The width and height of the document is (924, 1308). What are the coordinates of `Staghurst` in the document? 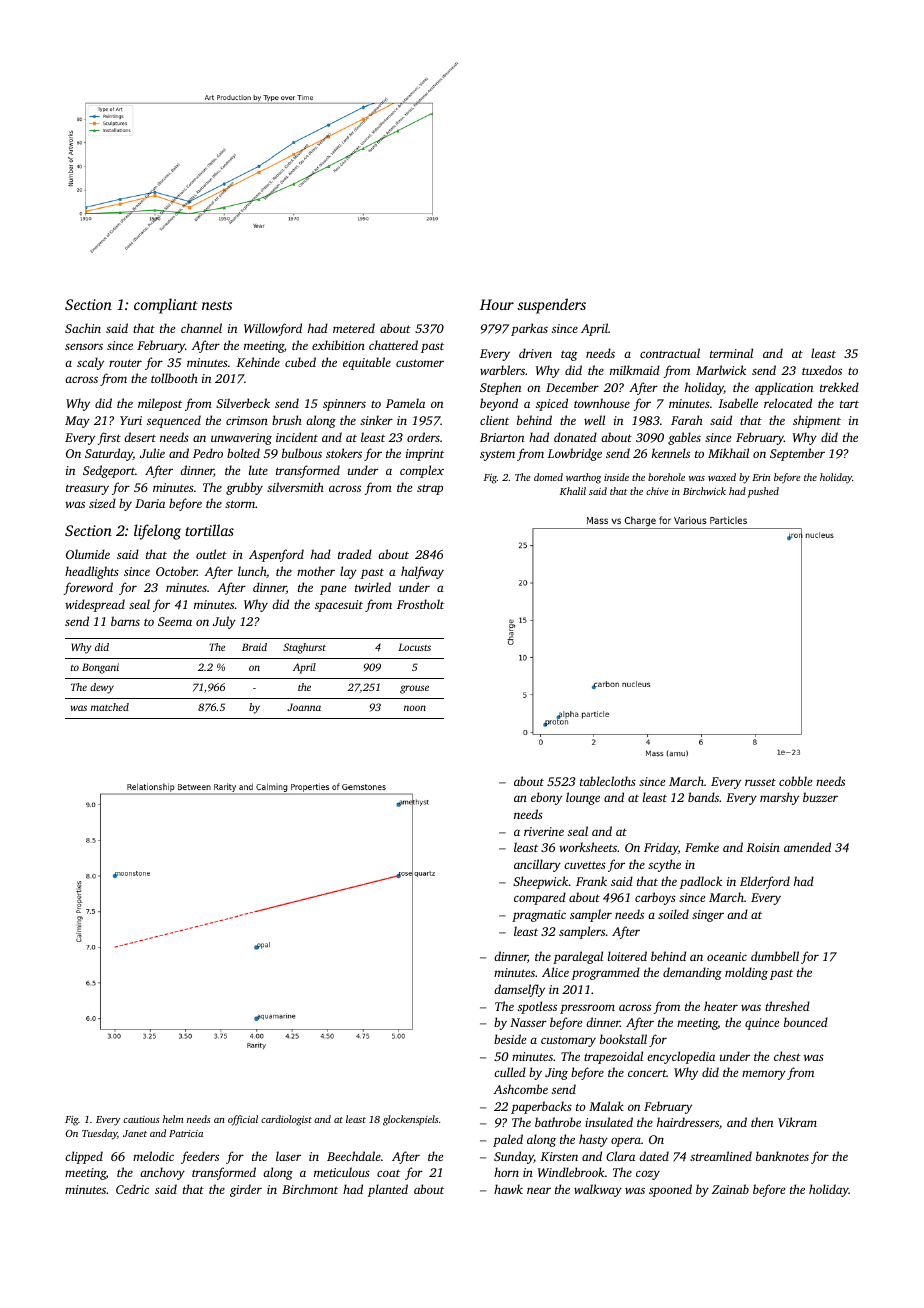 It's located at (304, 648).
